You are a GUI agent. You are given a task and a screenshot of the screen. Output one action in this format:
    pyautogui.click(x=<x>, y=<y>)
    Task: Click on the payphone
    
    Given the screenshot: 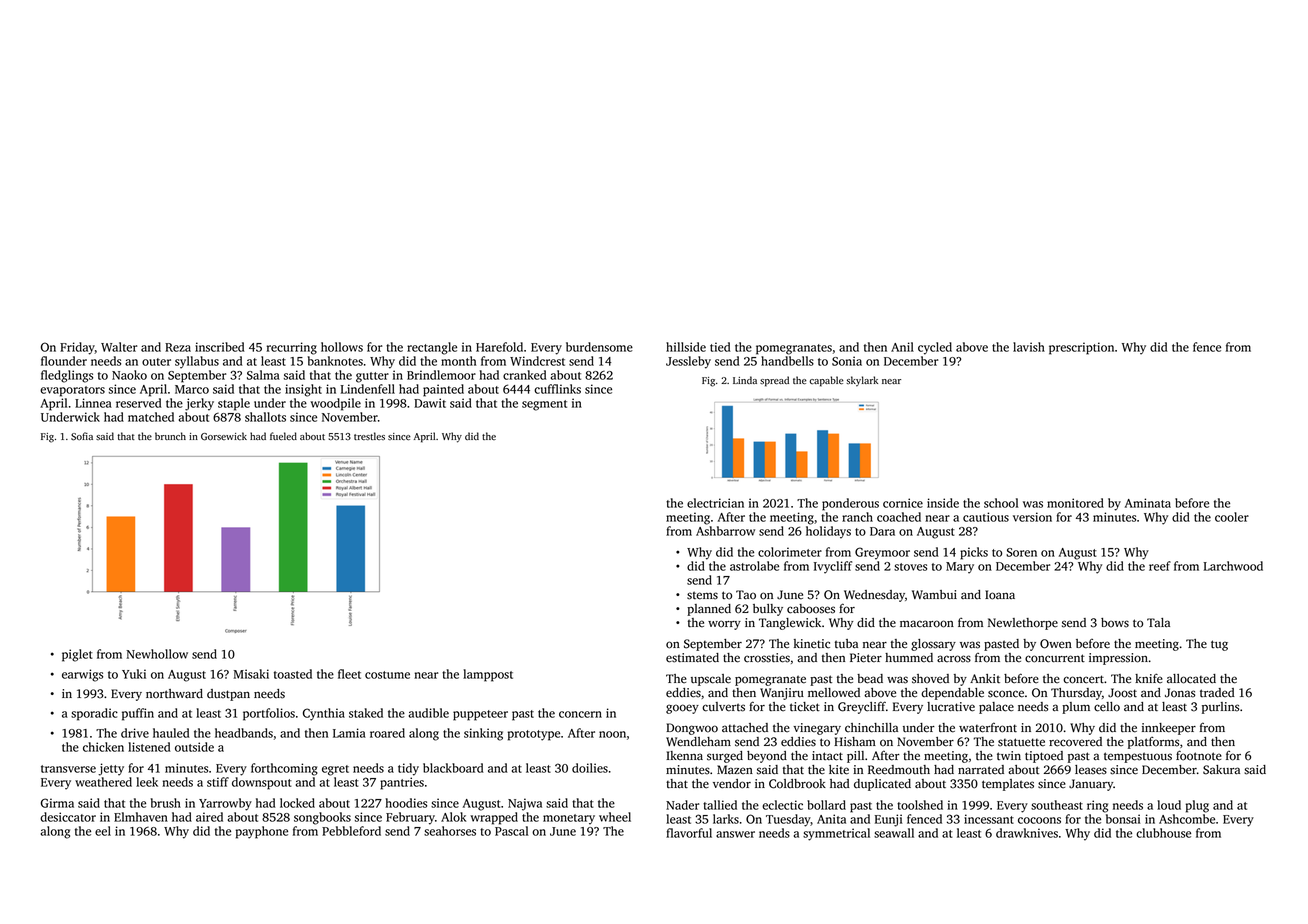 What is the action you would take?
    pyautogui.click(x=262, y=832)
